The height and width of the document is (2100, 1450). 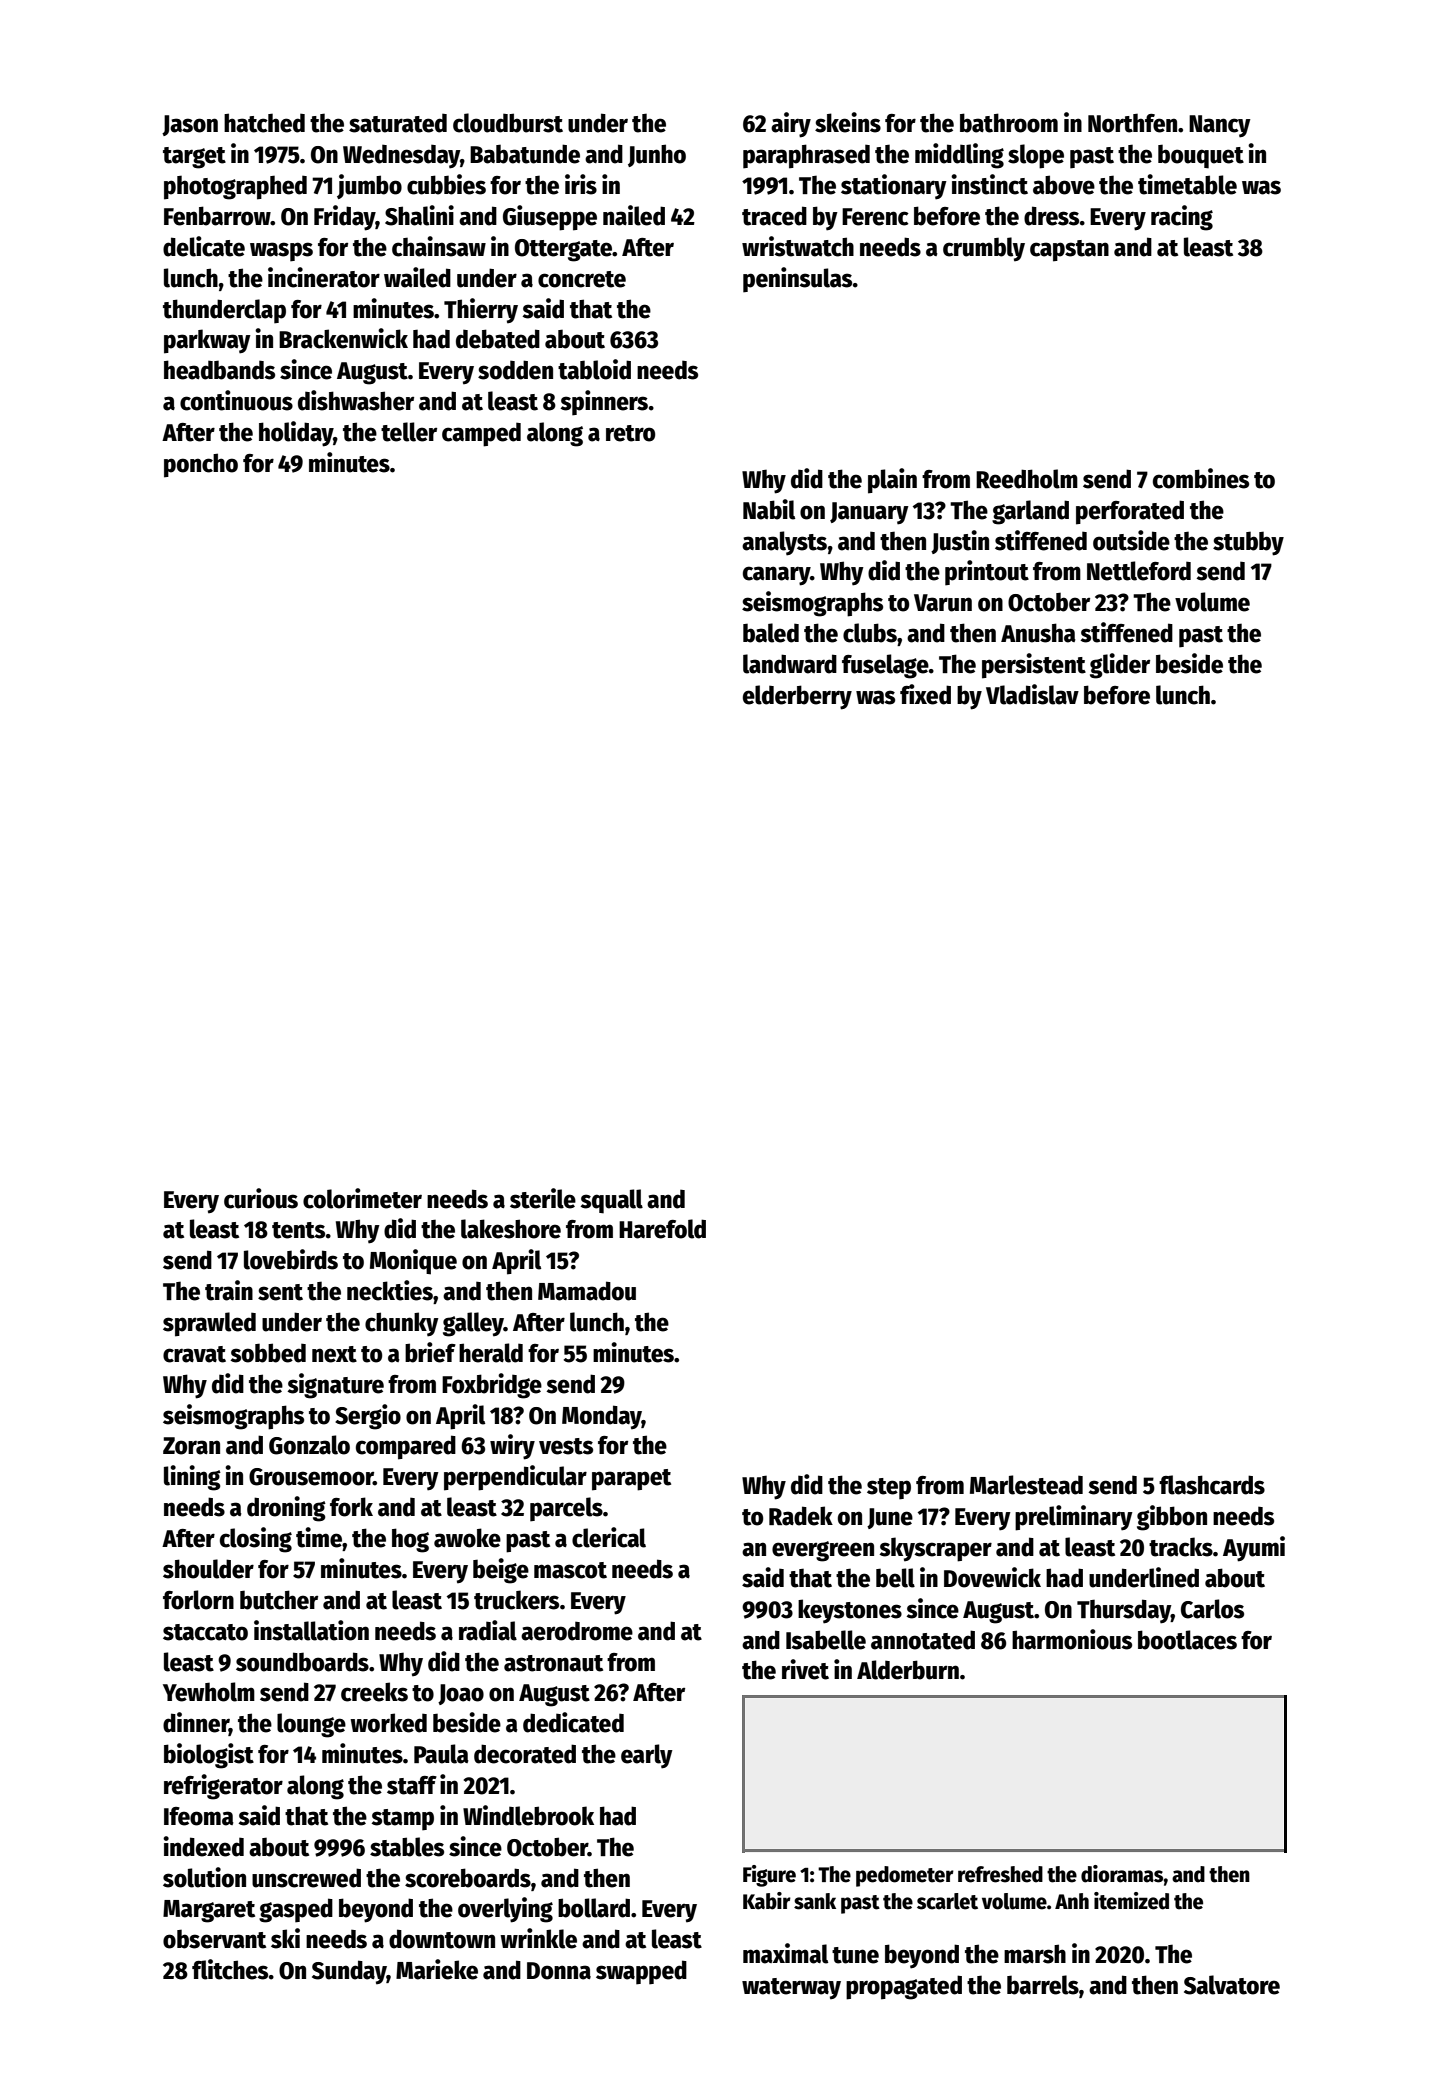 What do you see at coordinates (1032, 694) in the document?
I see `Vladislav` at bounding box center [1032, 694].
